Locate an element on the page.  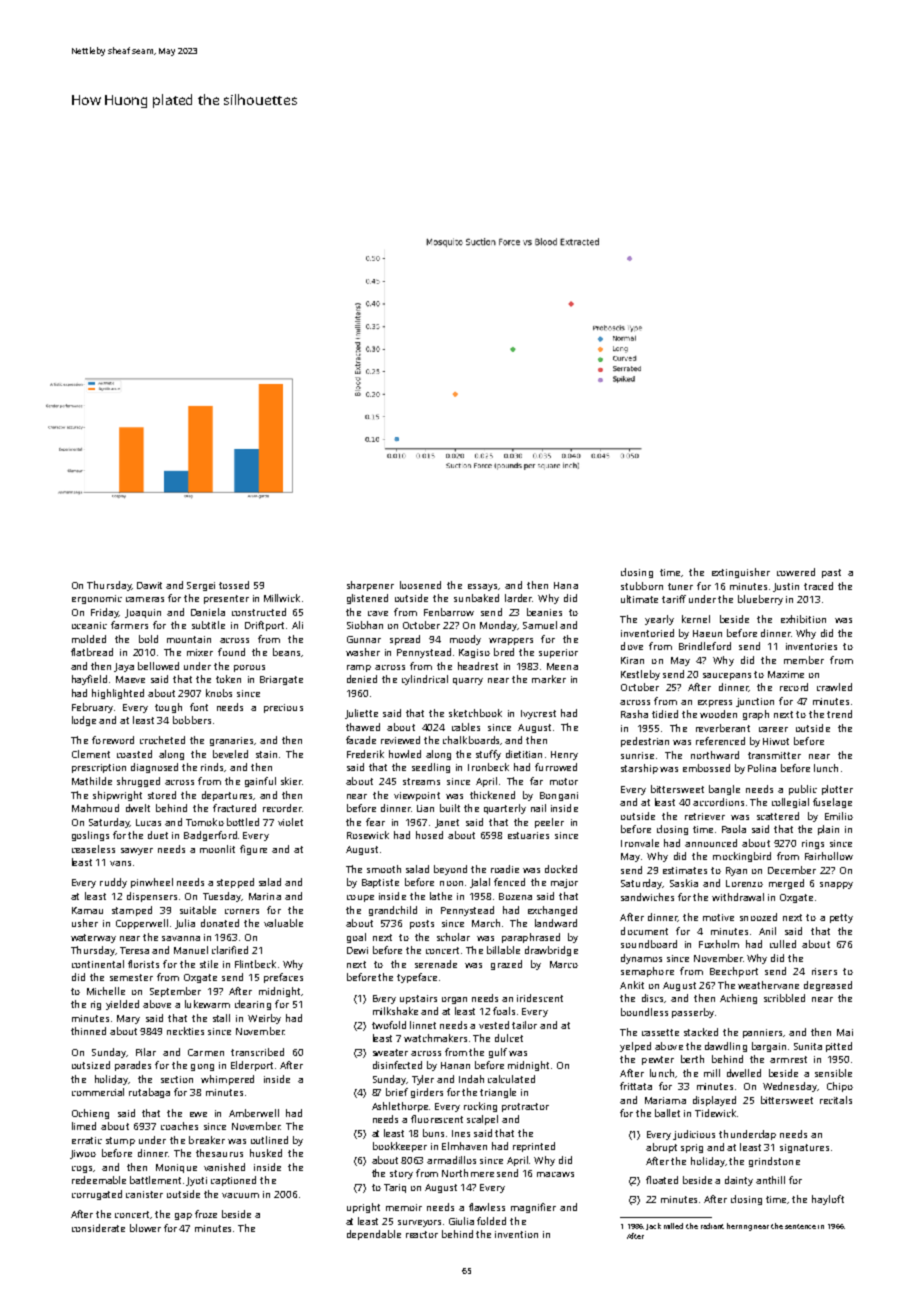
cowered is located at coordinates (796, 572).
